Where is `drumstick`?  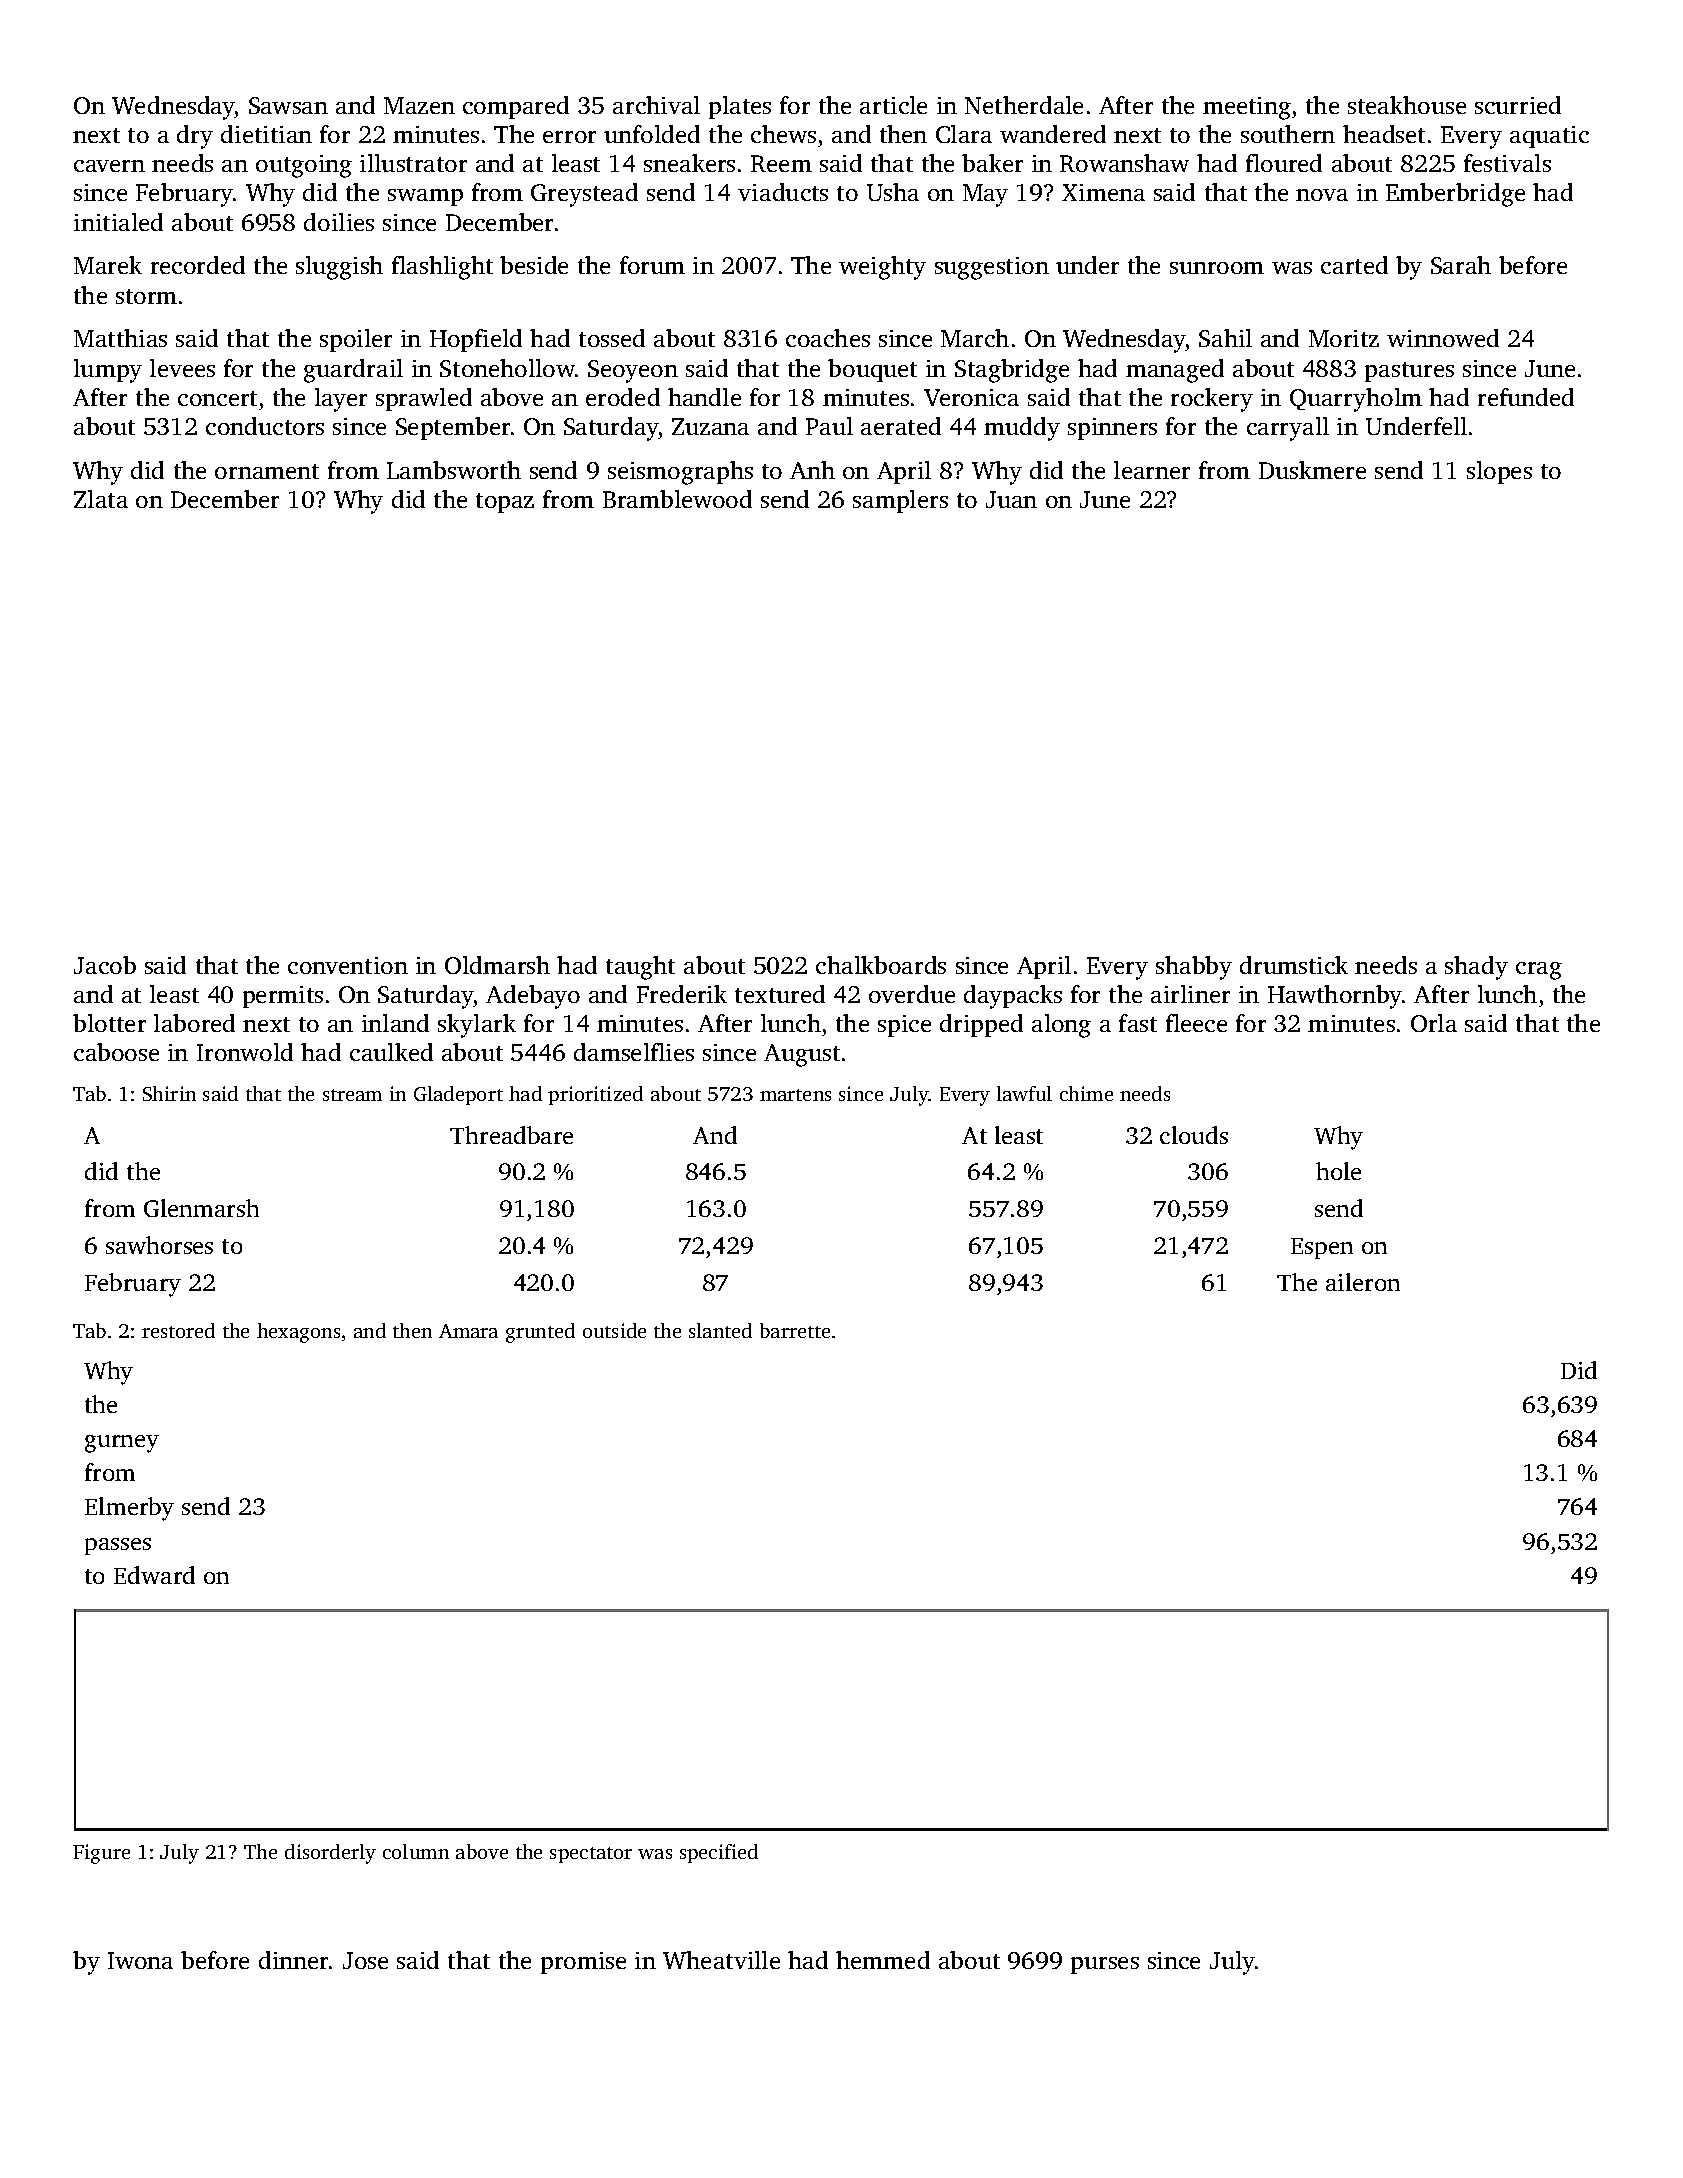
drumstick is located at coordinates (1294, 965).
